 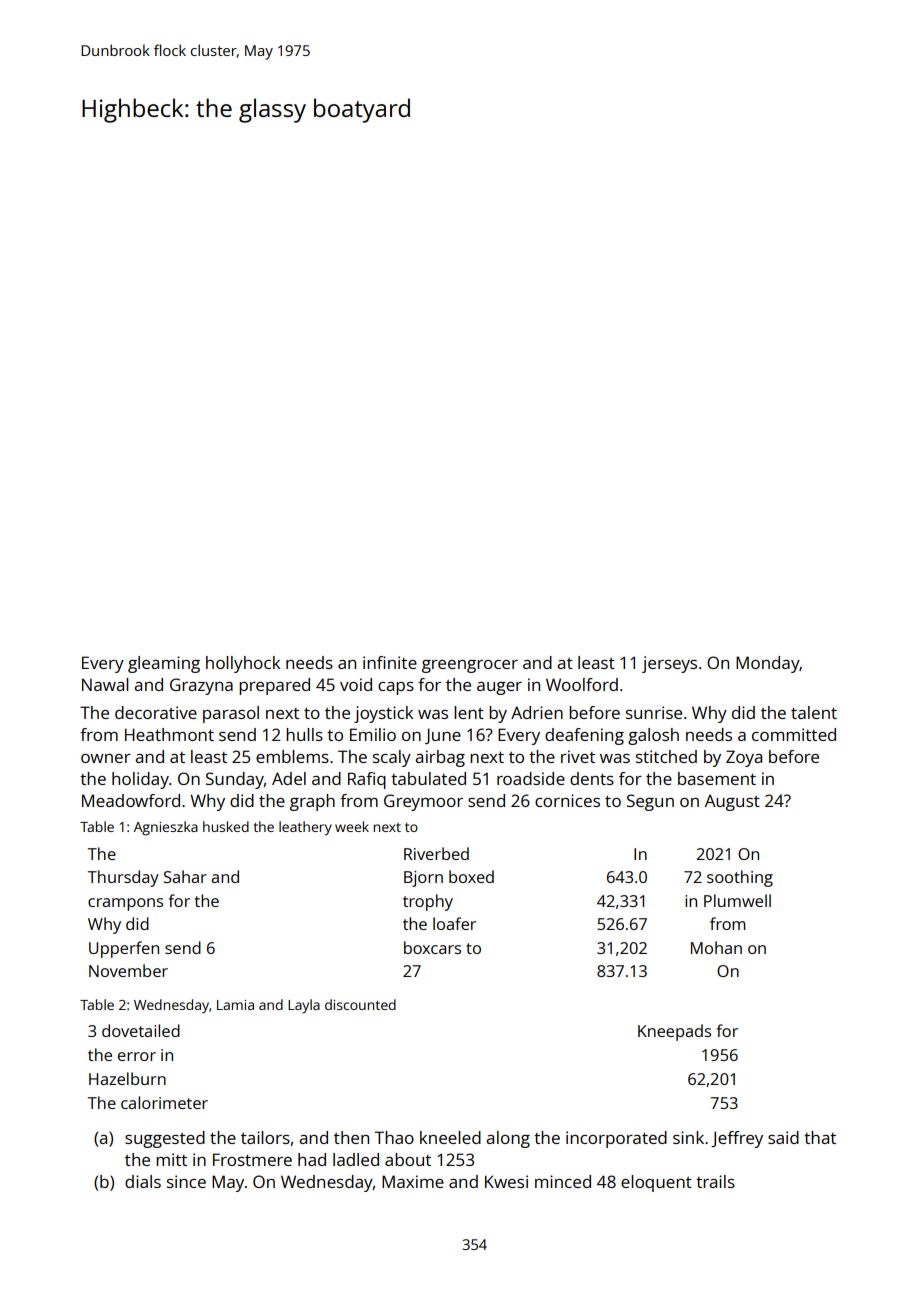 What do you see at coordinates (265, 1137) in the image?
I see `tailors` at bounding box center [265, 1137].
